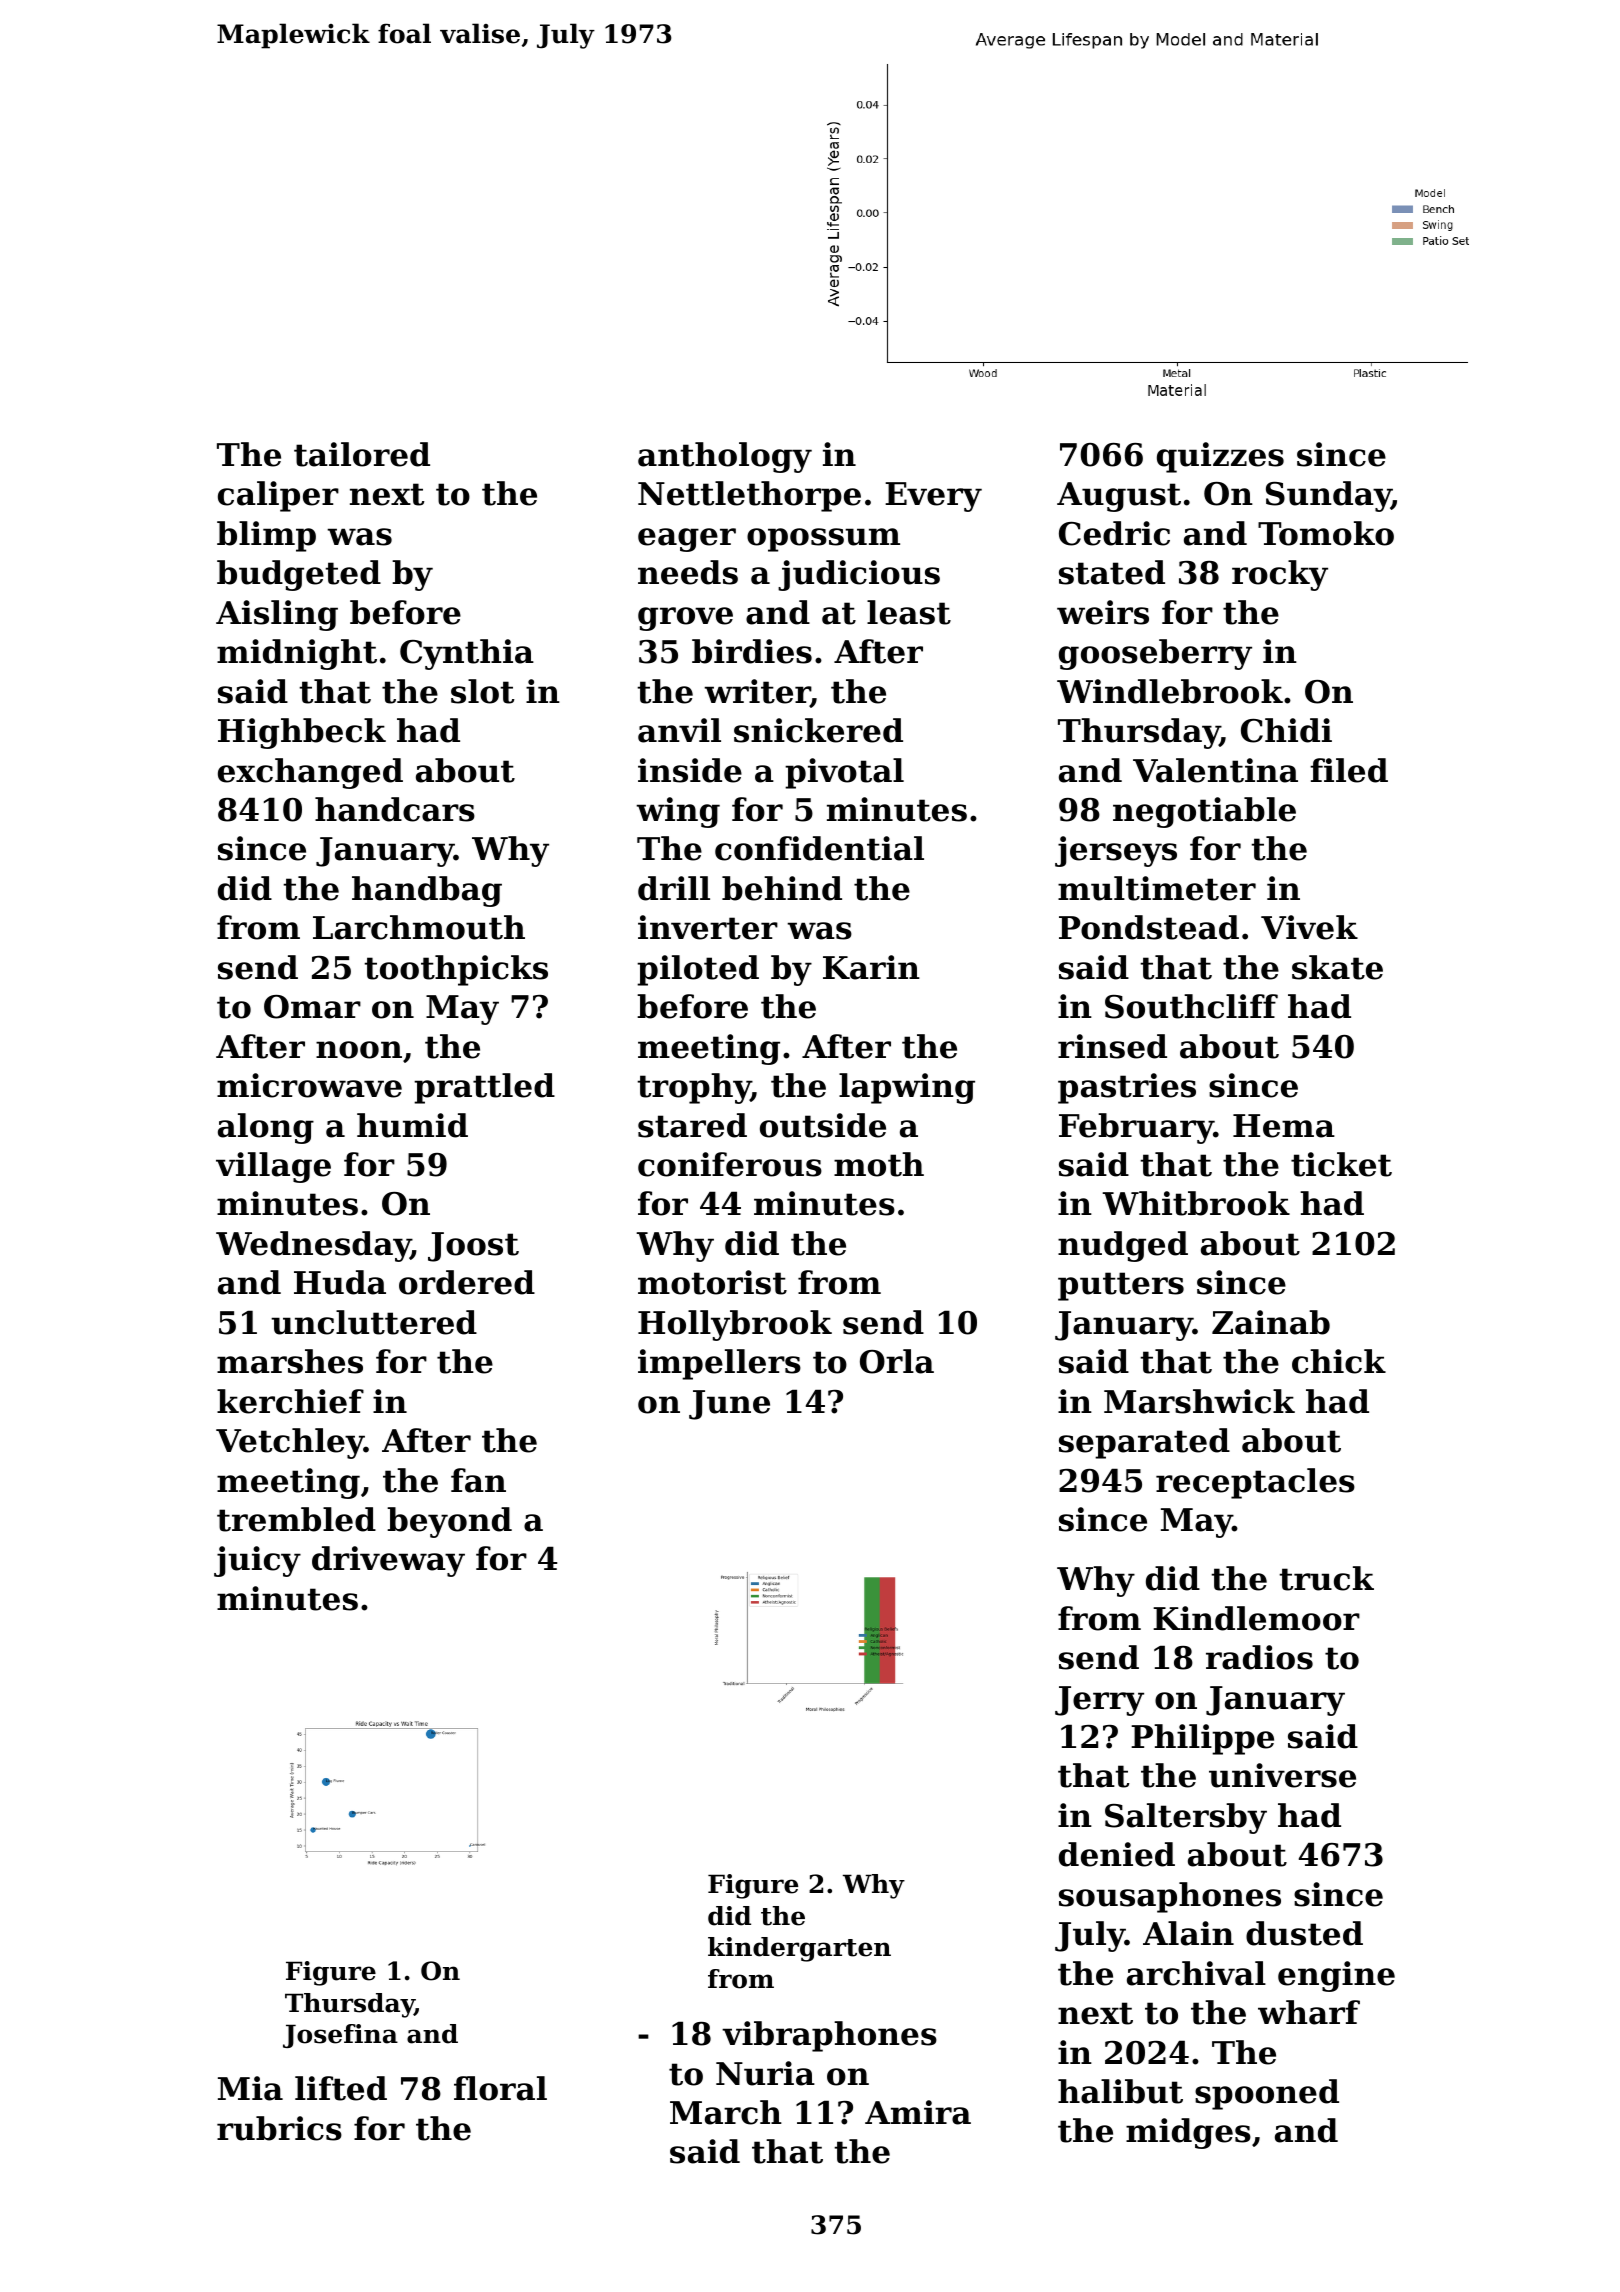 Image resolution: width=1620 pixels, height=2292 pixels. I want to click on Valentina, so click(1215, 770).
